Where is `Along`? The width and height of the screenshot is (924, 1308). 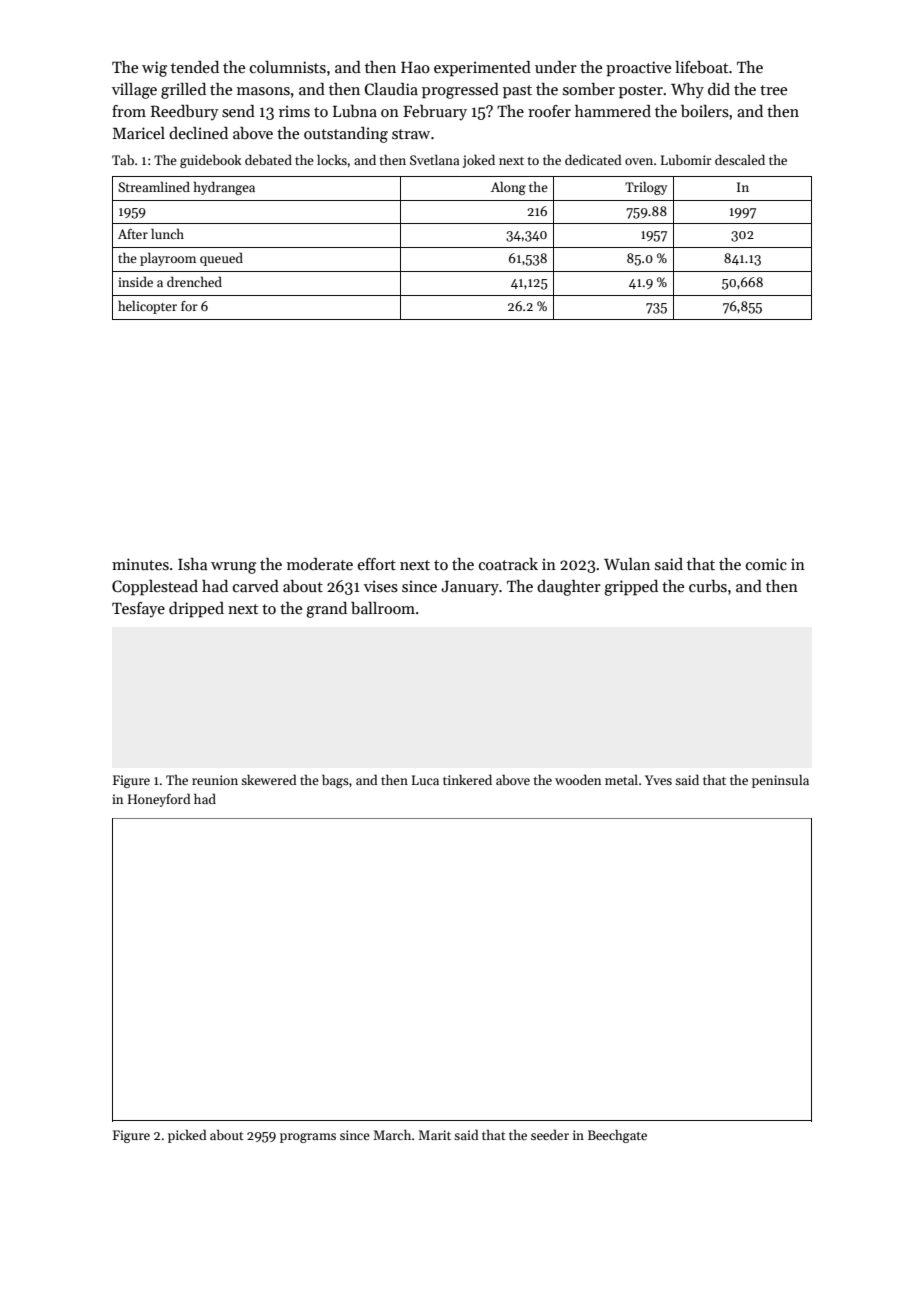
Along is located at coordinates (508, 188).
